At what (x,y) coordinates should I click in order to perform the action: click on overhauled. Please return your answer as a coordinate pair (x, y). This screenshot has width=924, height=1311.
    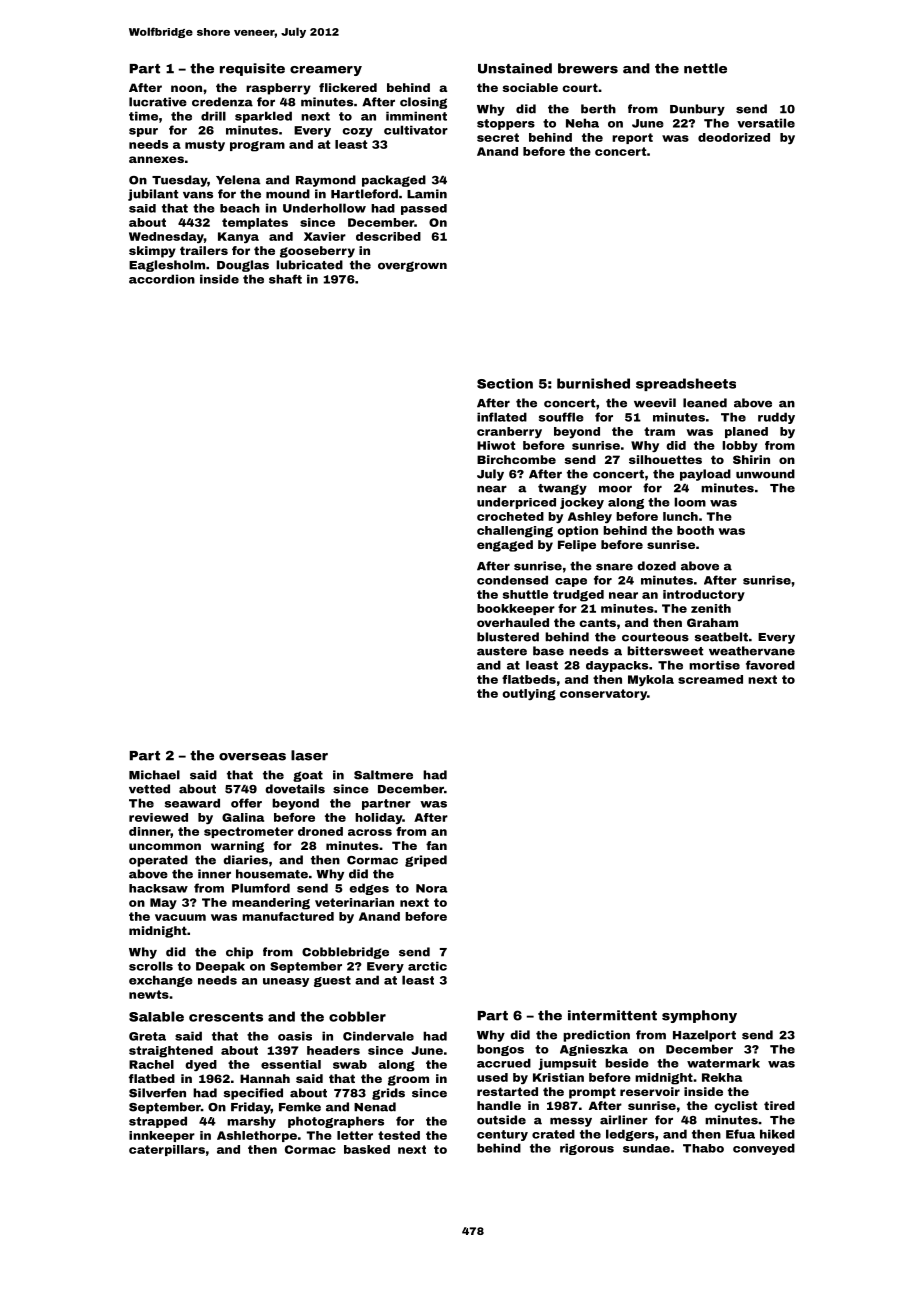
    Looking at the image, I should click on (513, 622).
